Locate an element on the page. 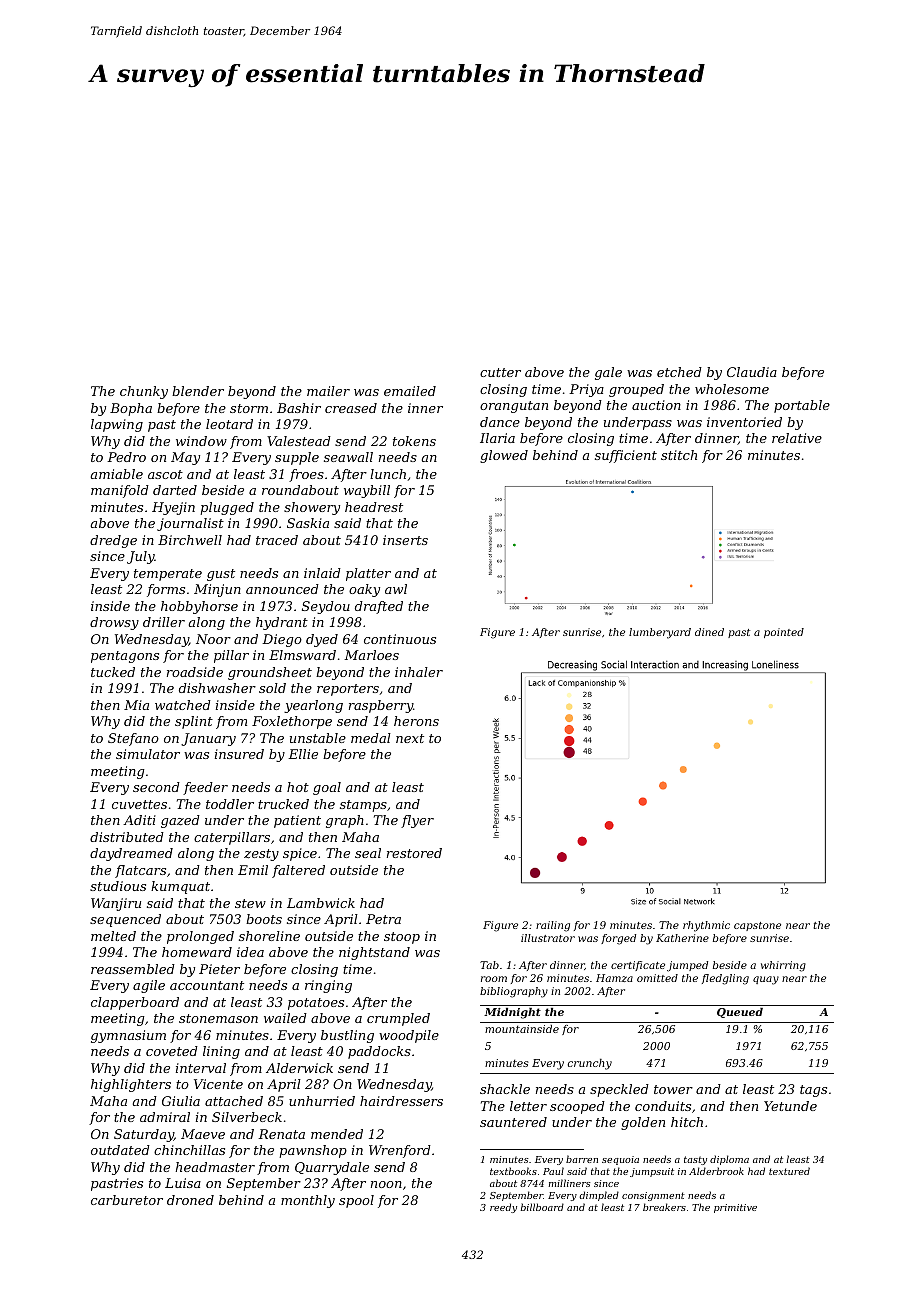 Image resolution: width=924 pixels, height=1308 pixels. tags is located at coordinates (813, 1091).
